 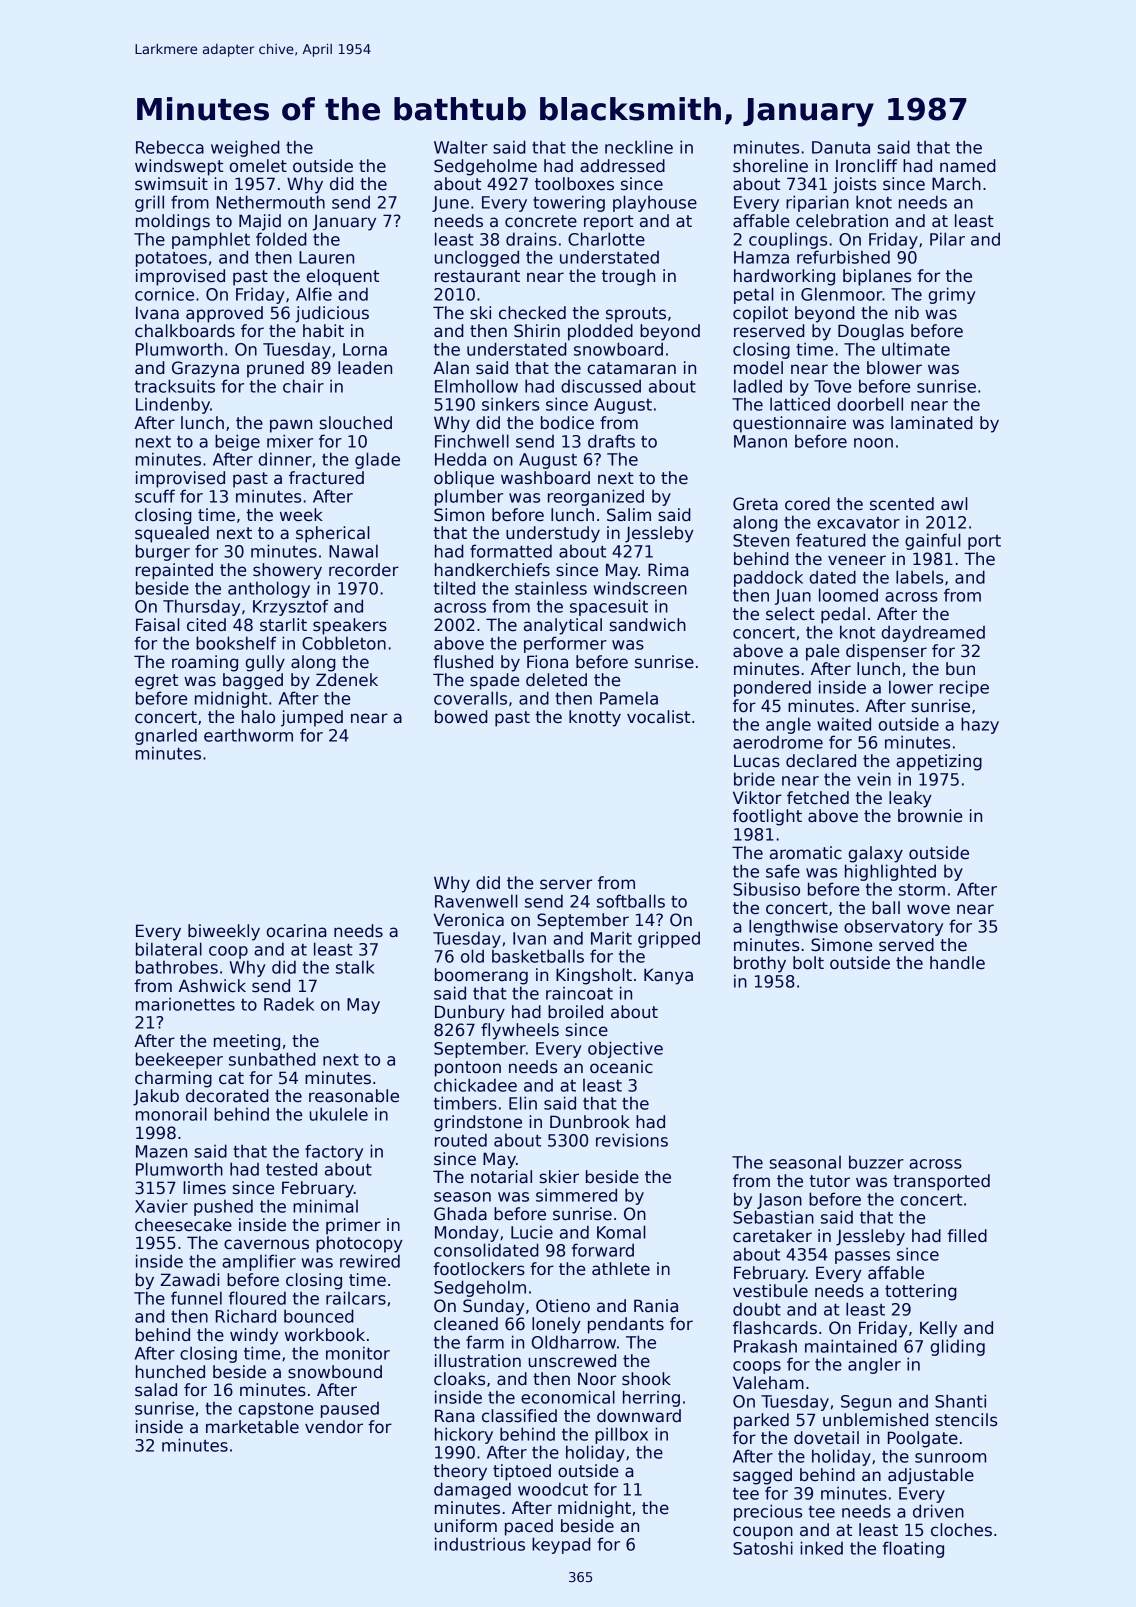 I want to click on beige, so click(x=237, y=442).
